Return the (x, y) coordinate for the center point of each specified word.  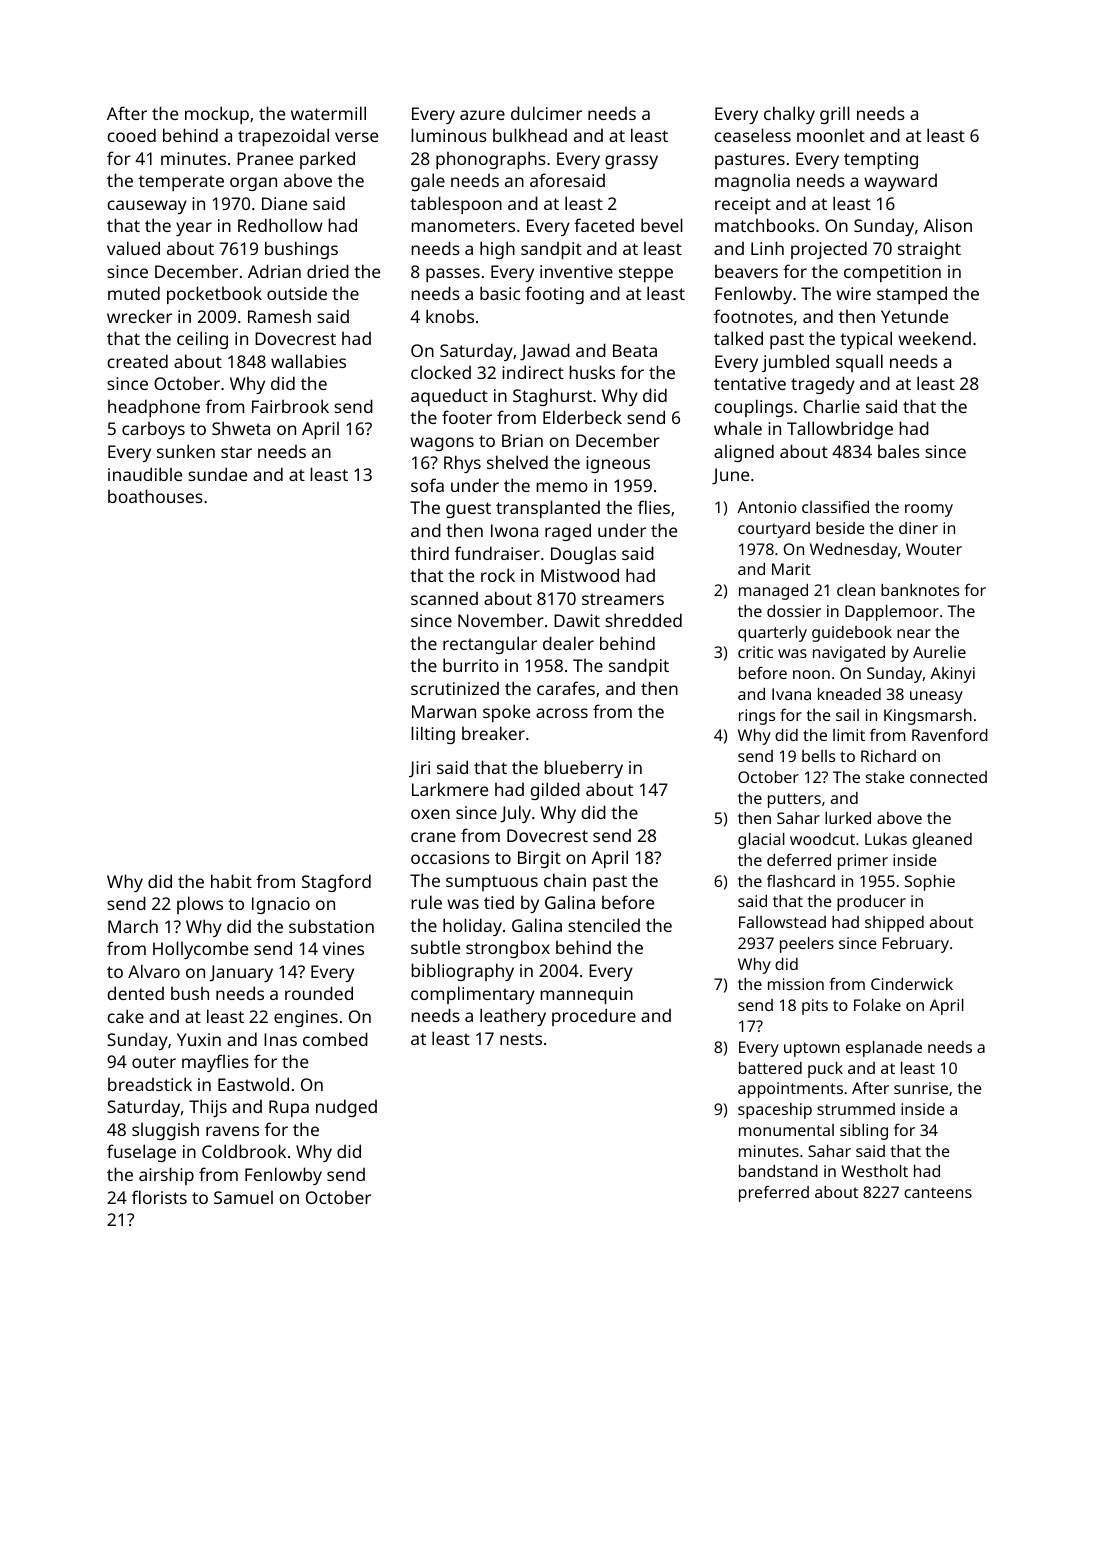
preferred (774, 1194)
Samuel (243, 1197)
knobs (450, 316)
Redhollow (280, 225)
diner (918, 528)
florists (159, 1197)
